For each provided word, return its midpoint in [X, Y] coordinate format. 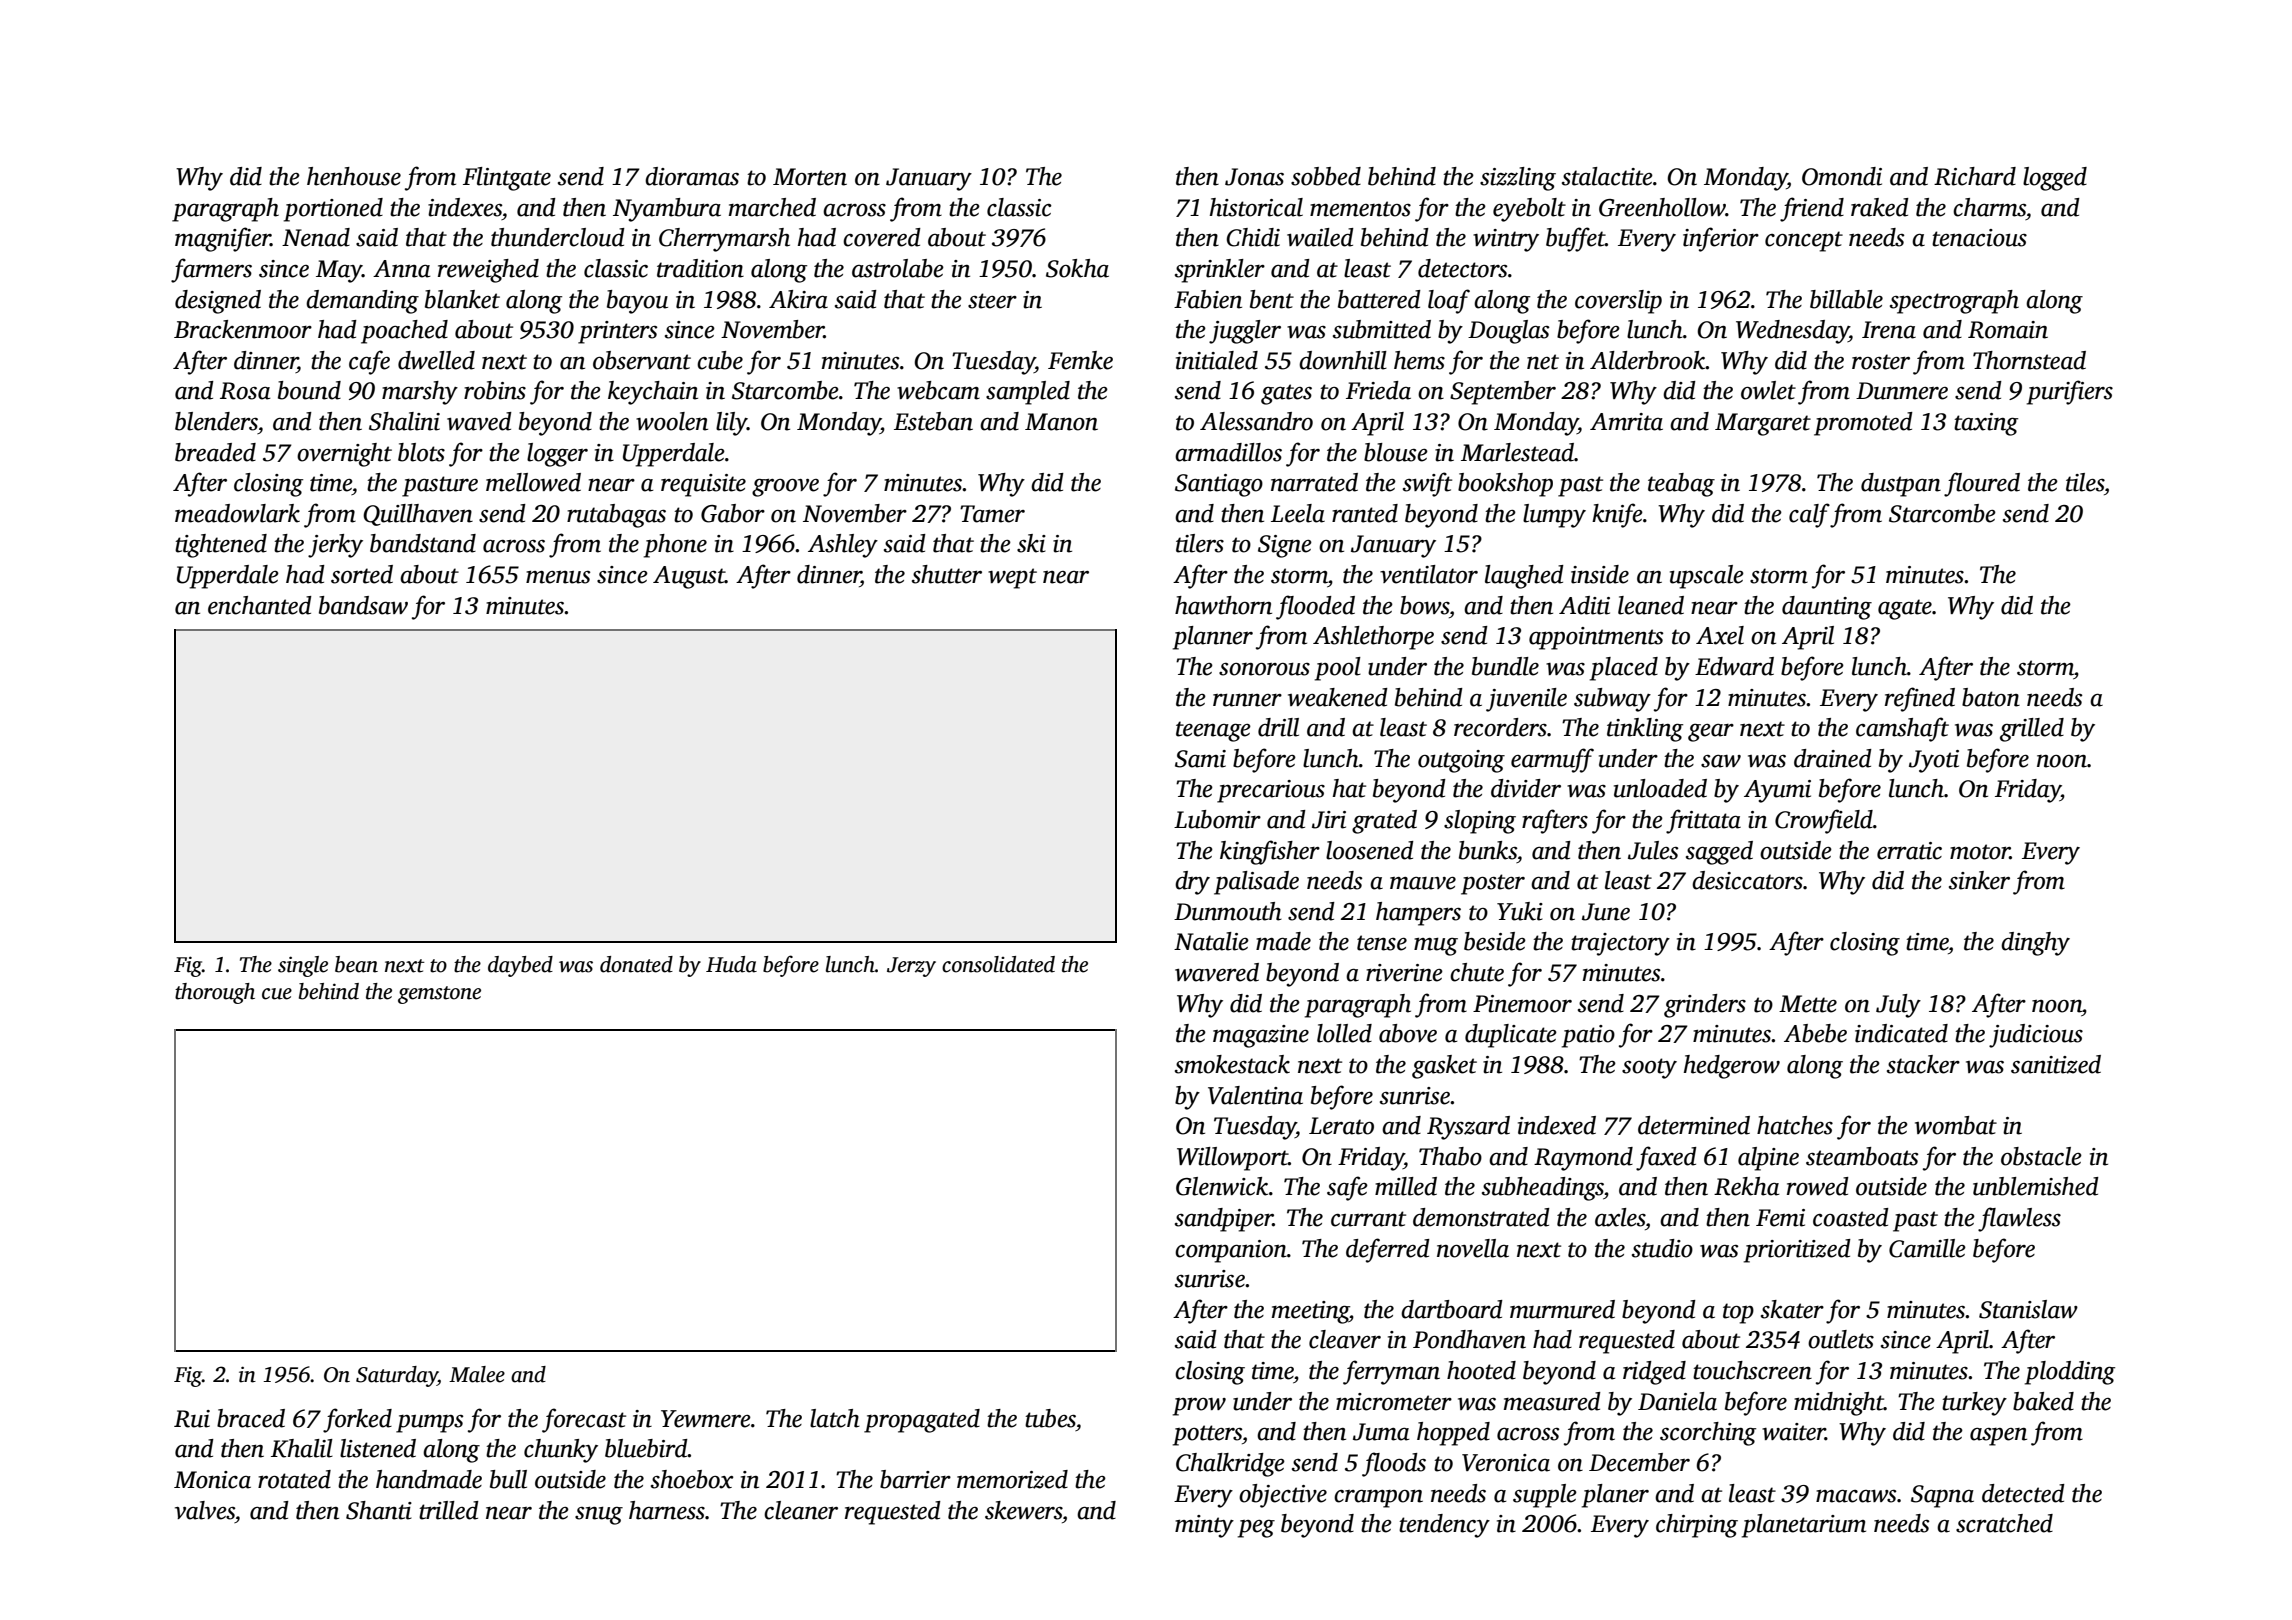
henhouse [354, 176]
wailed [1320, 237]
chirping [1697, 1526]
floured [1982, 484]
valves [205, 1510]
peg [1256, 1529]
